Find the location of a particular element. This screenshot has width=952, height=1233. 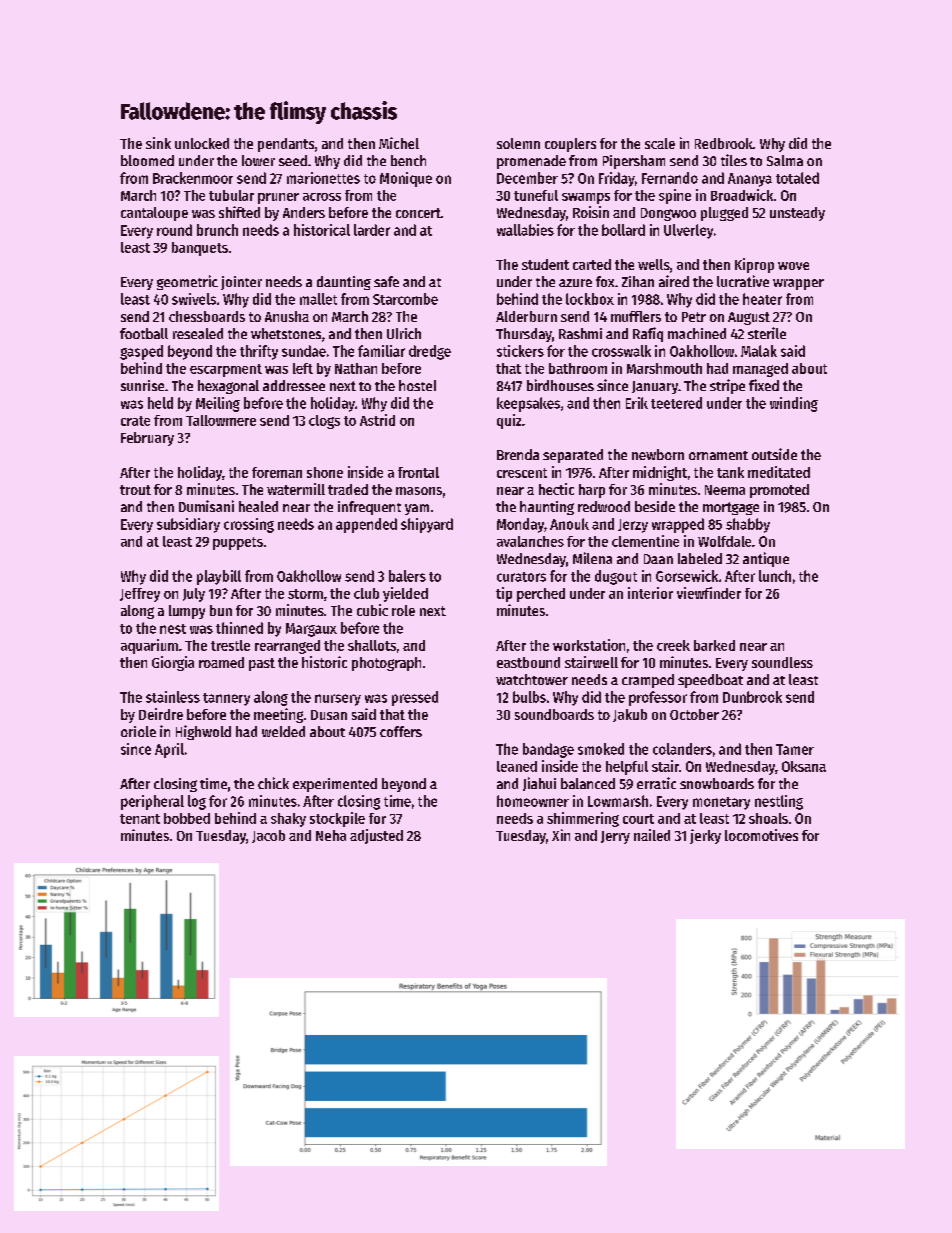

tubular is located at coordinates (231, 195).
